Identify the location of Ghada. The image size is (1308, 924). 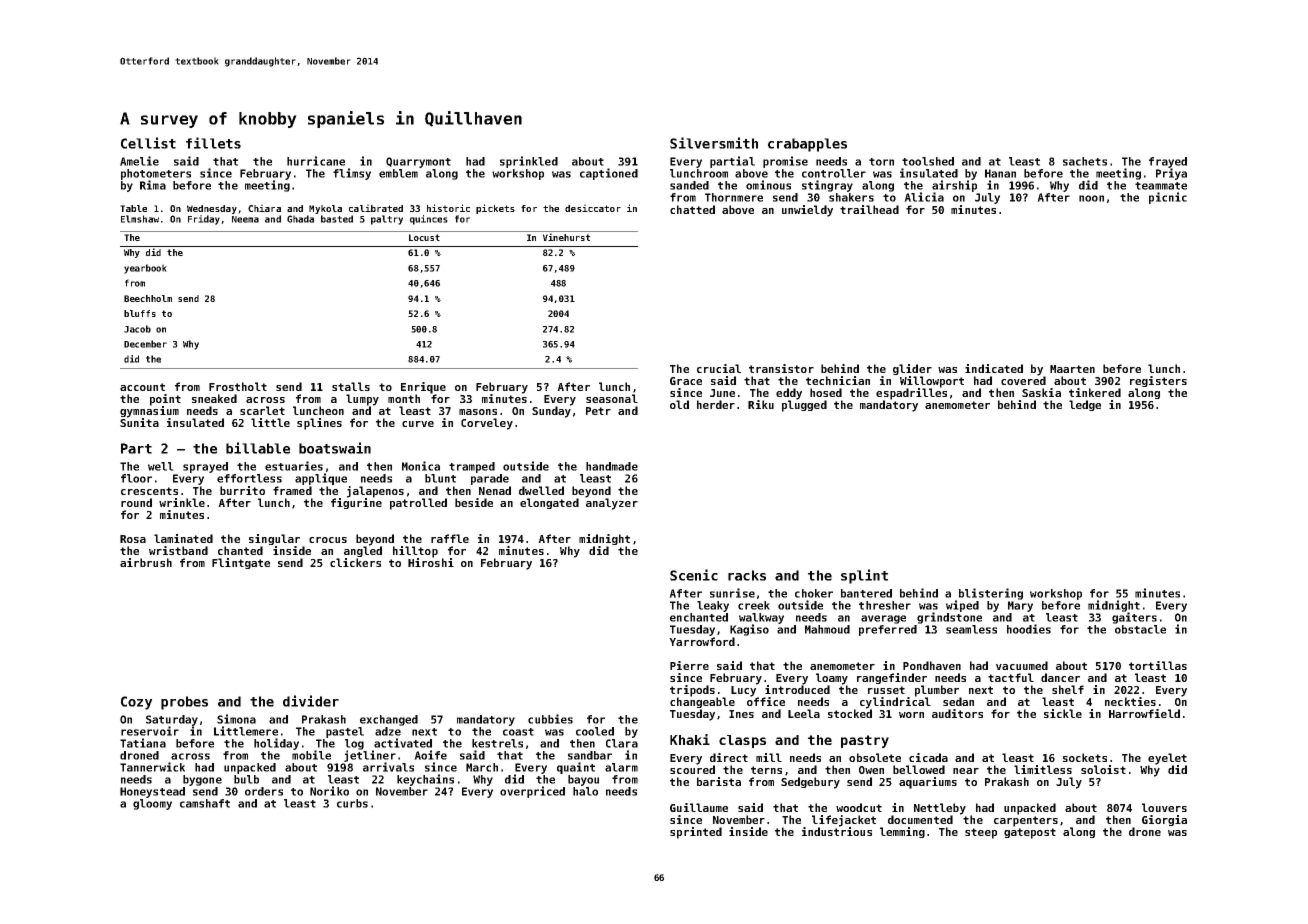
(300, 219).
